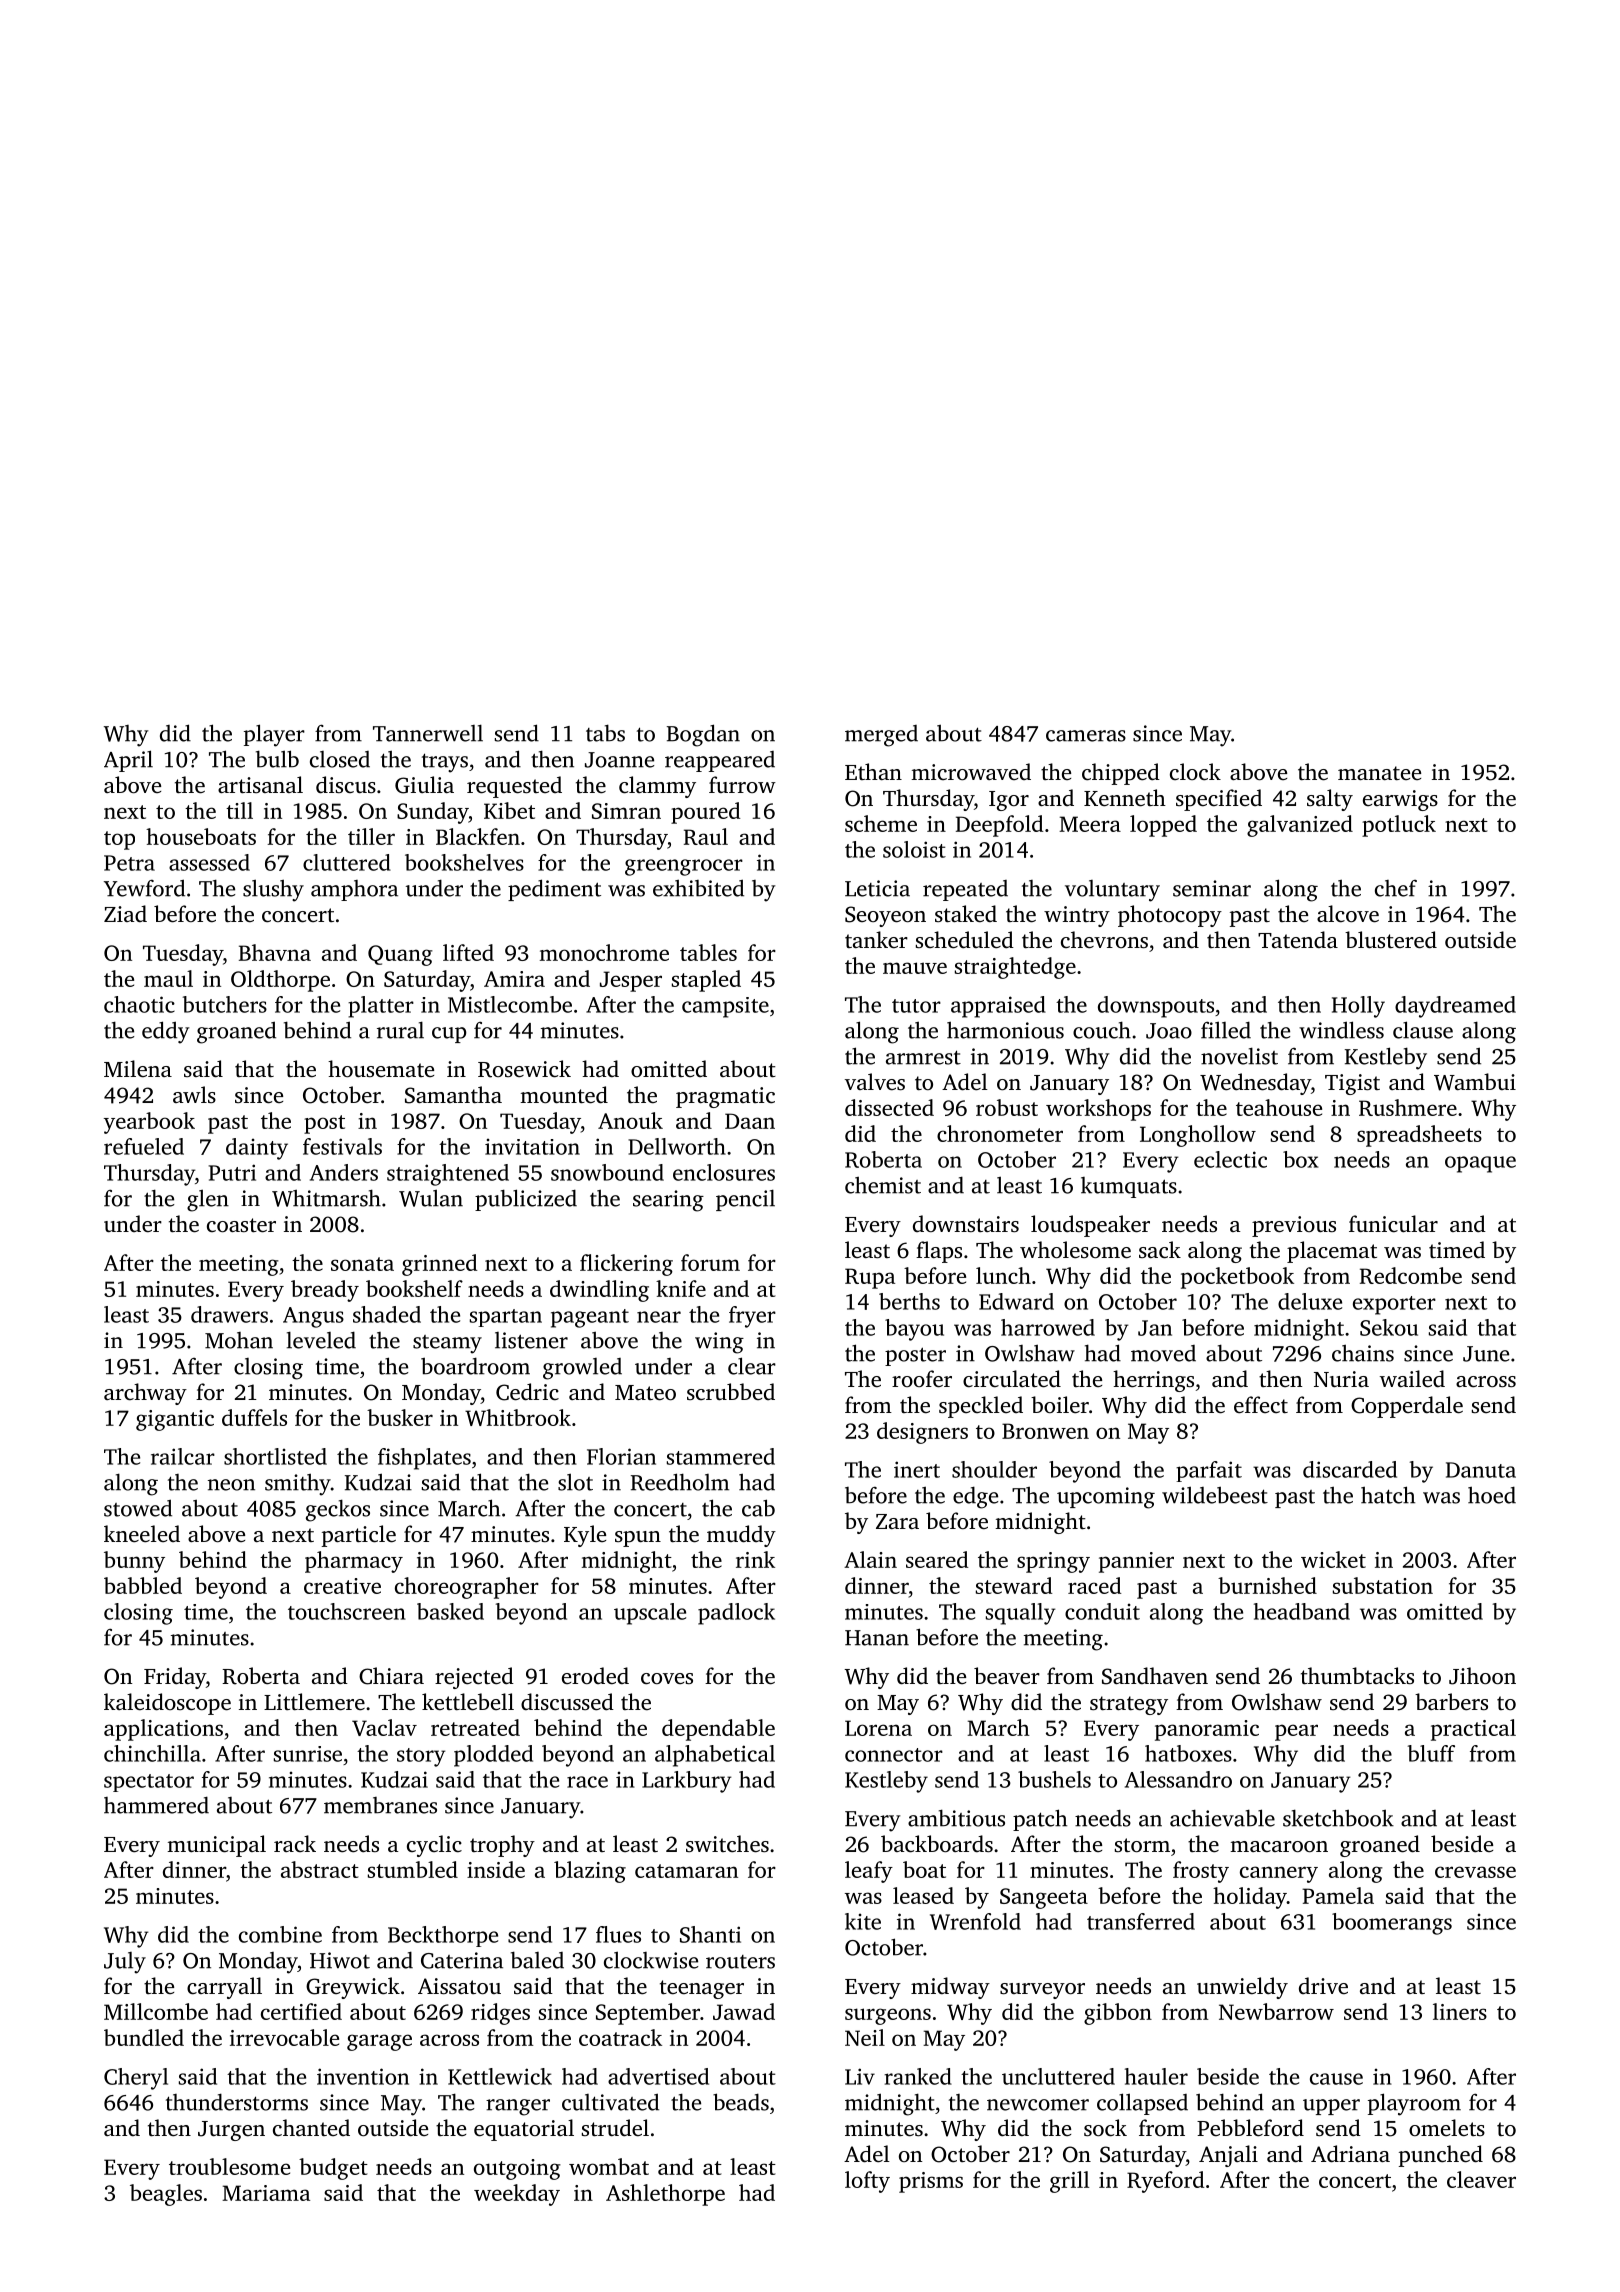 This screenshot has height=2292, width=1620. I want to click on voluntary, so click(1112, 891).
